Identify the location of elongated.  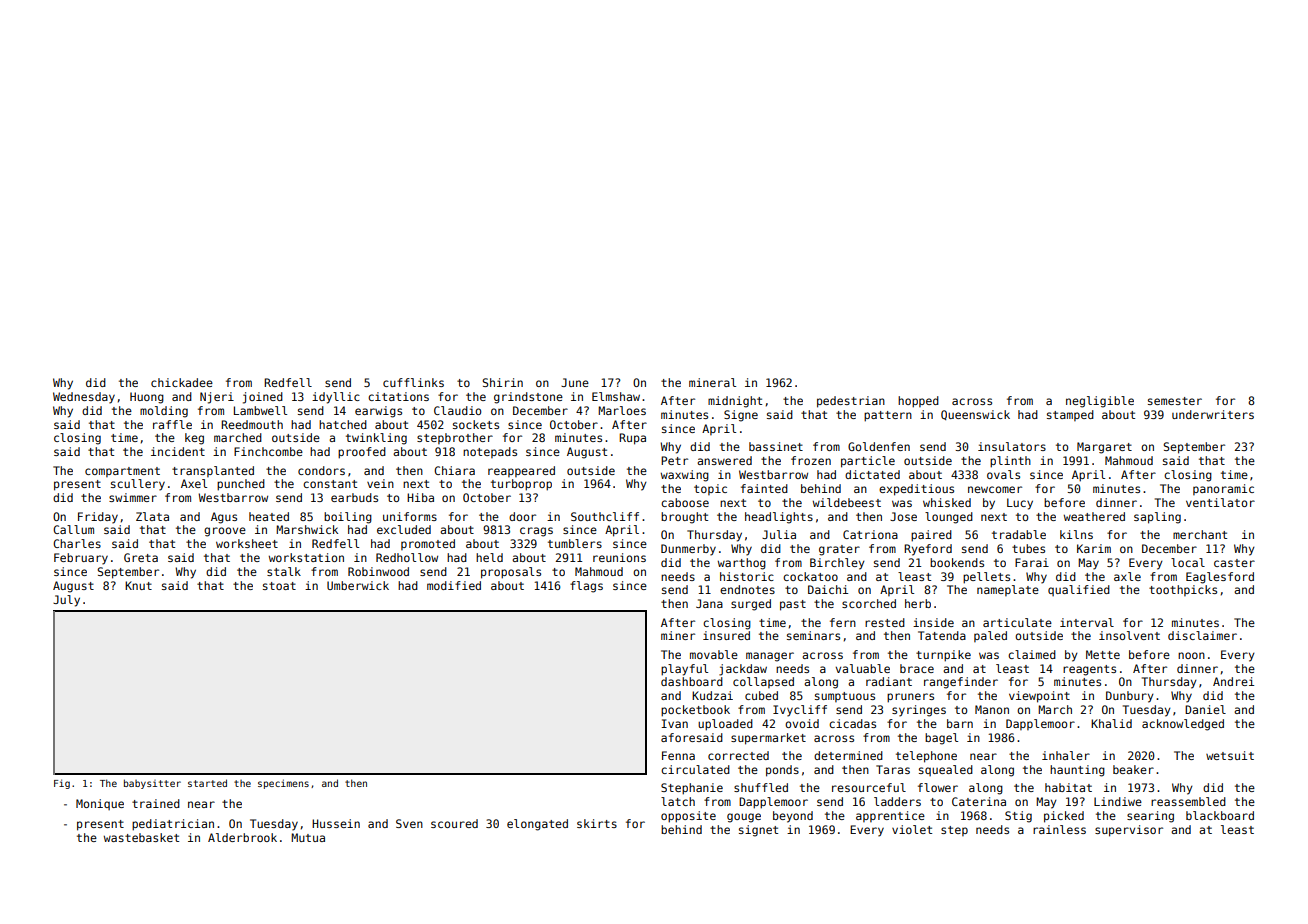
(537, 825).
